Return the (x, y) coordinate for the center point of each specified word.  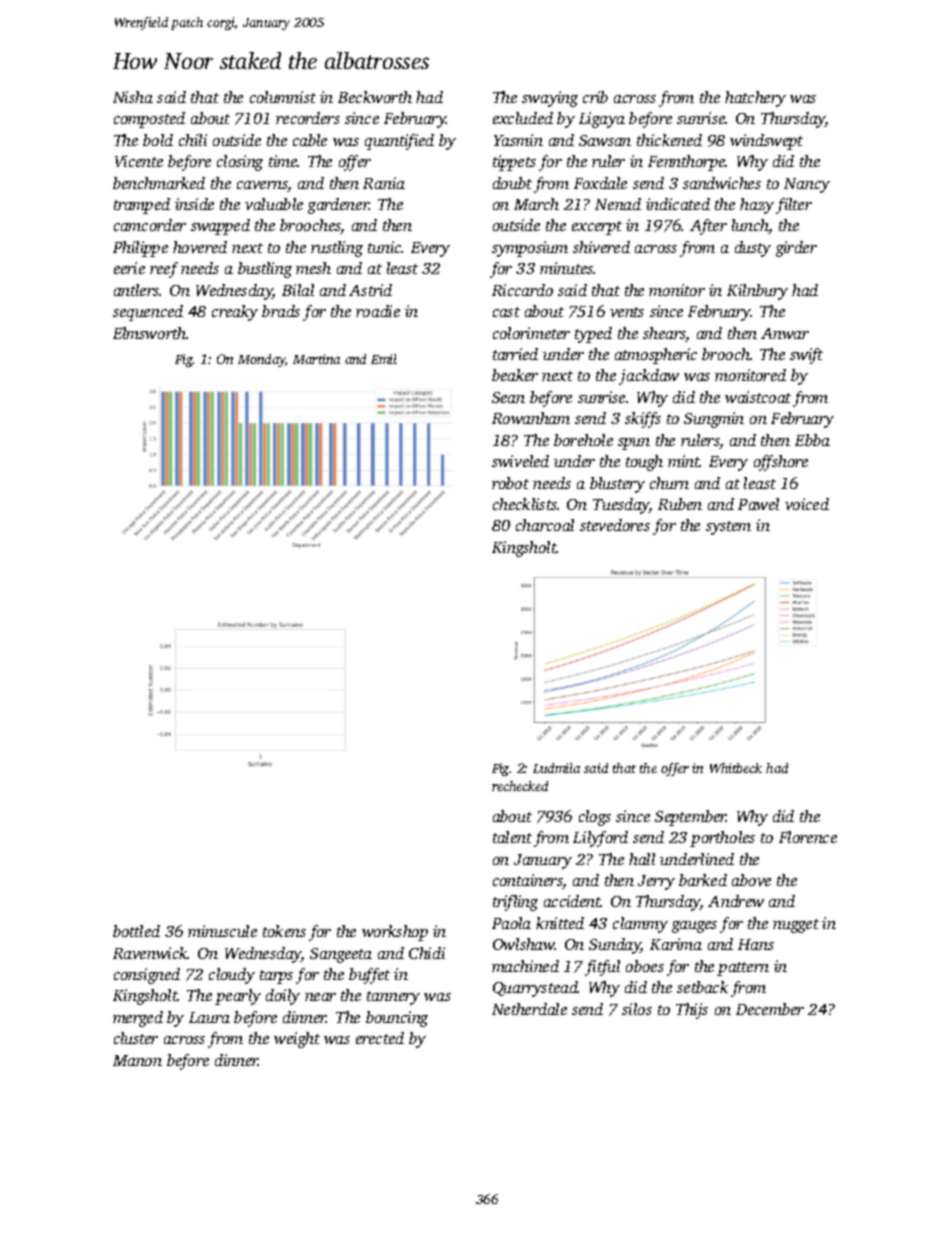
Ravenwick (150, 953)
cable (310, 140)
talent (512, 837)
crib (595, 97)
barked (703, 880)
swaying (550, 99)
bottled (136, 931)
